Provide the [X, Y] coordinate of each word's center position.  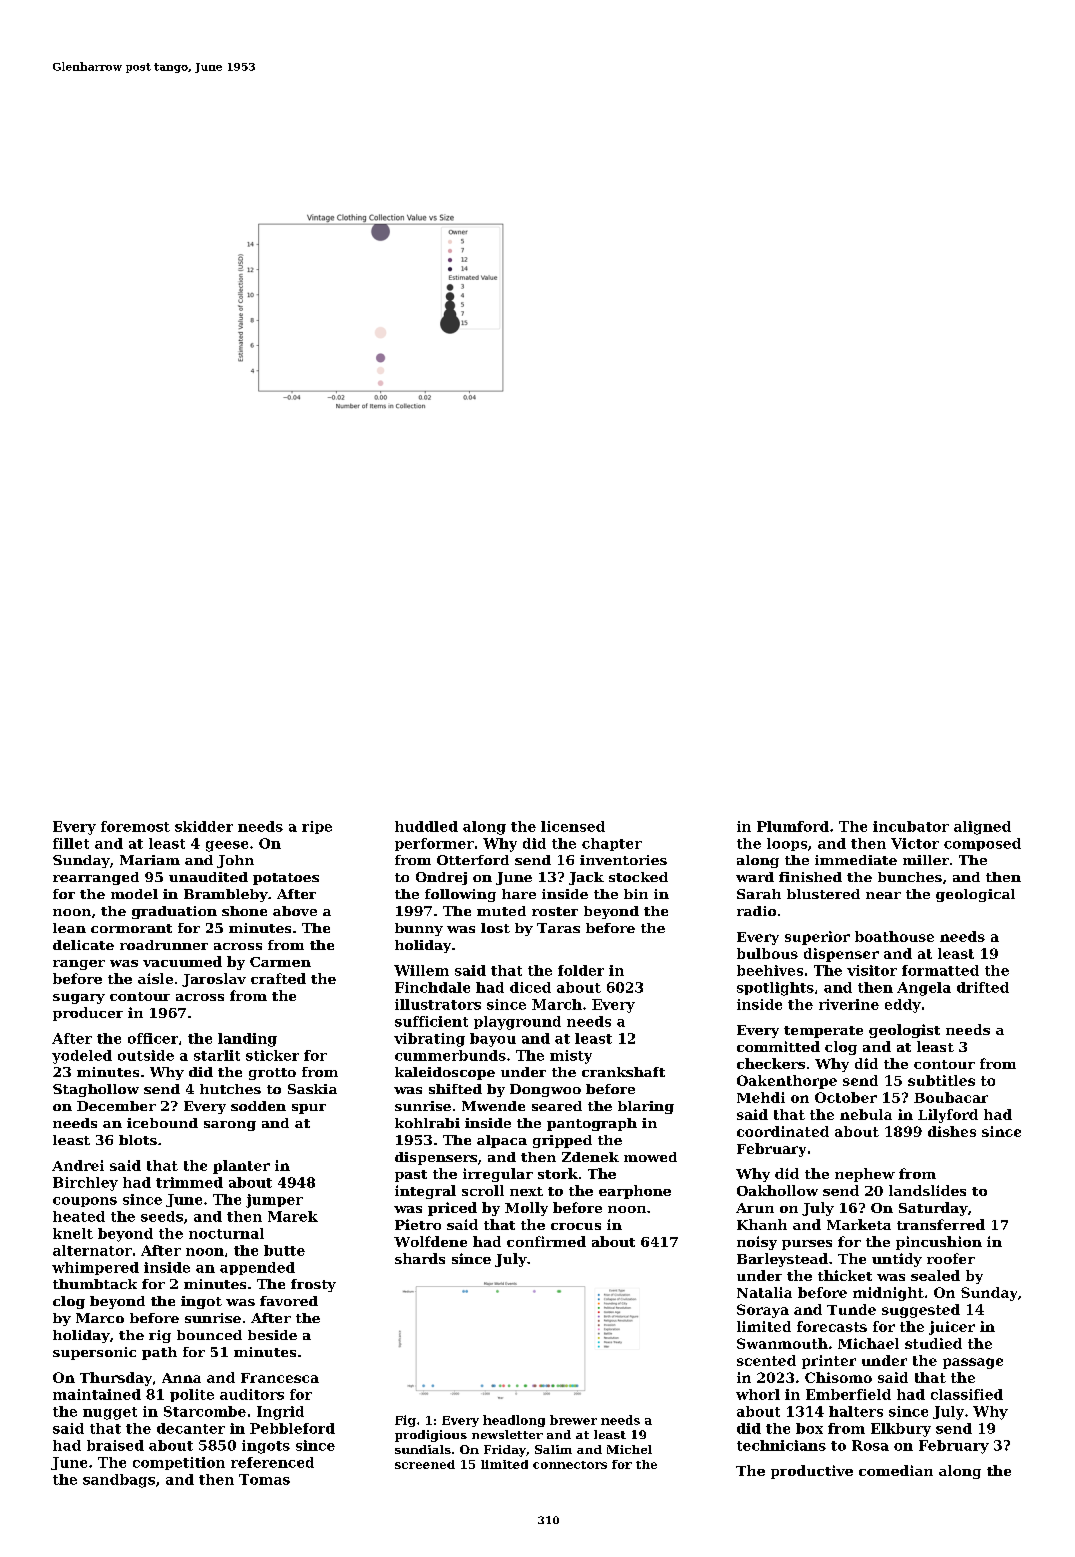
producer [88, 1014]
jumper [274, 1201]
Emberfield [848, 1394]
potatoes [286, 879]
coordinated [783, 1131]
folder [581, 970]
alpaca [502, 1141]
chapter [612, 844]
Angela [924, 989]
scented [766, 1360]
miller [926, 860]
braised [115, 1445]
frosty [313, 1285]
